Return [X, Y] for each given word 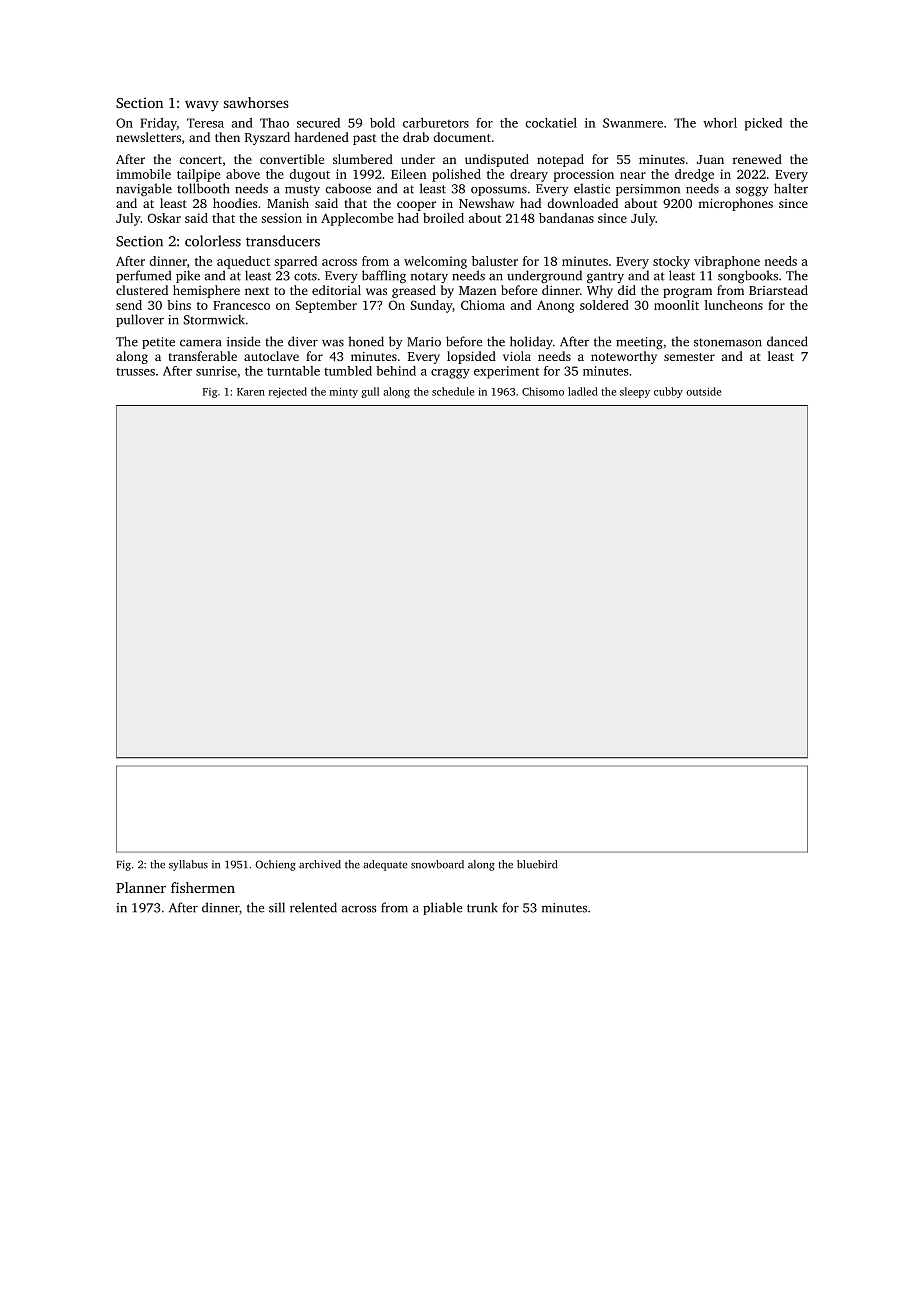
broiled [443, 218]
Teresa [205, 123]
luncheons [734, 305]
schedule [453, 391]
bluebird [537, 864]
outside [703, 391]
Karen [251, 392]
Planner [141, 887]
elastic [592, 188]
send [129, 305]
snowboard [437, 864]
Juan [710, 159]
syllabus [188, 865]
